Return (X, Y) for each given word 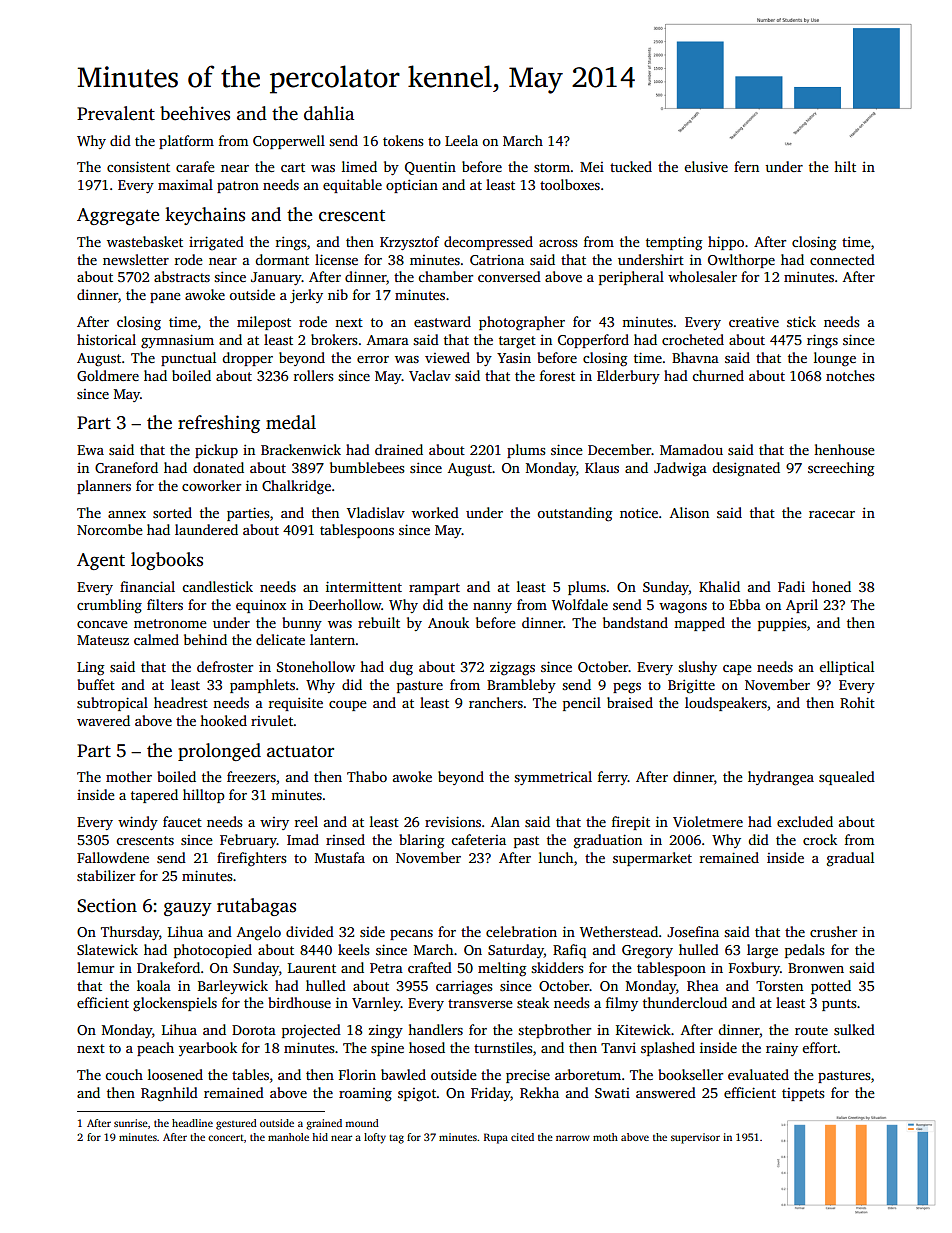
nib (338, 294)
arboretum (588, 1074)
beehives (195, 113)
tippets (803, 1094)
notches (850, 375)
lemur (95, 967)
